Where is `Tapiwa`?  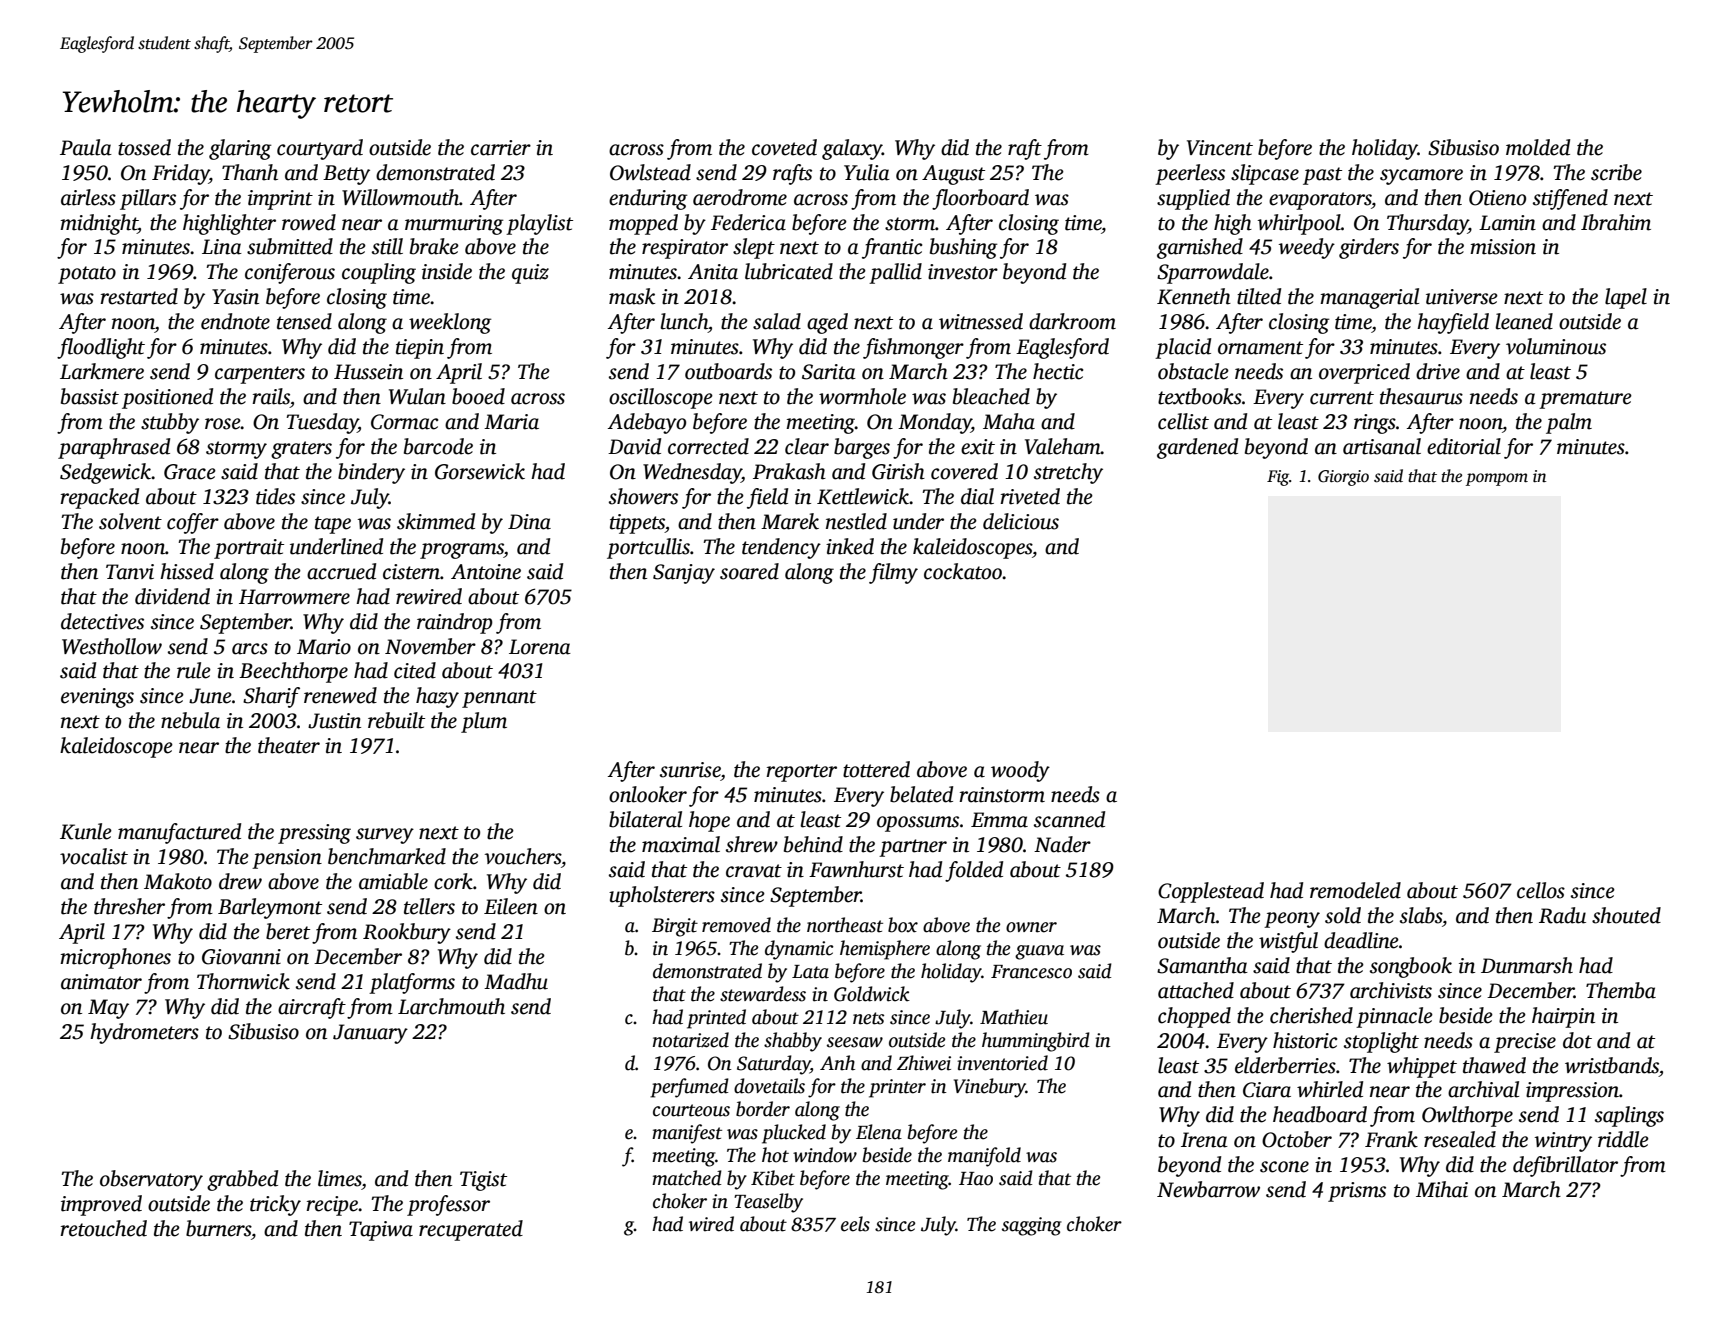
Tapiwa is located at coordinates (381, 1231).
